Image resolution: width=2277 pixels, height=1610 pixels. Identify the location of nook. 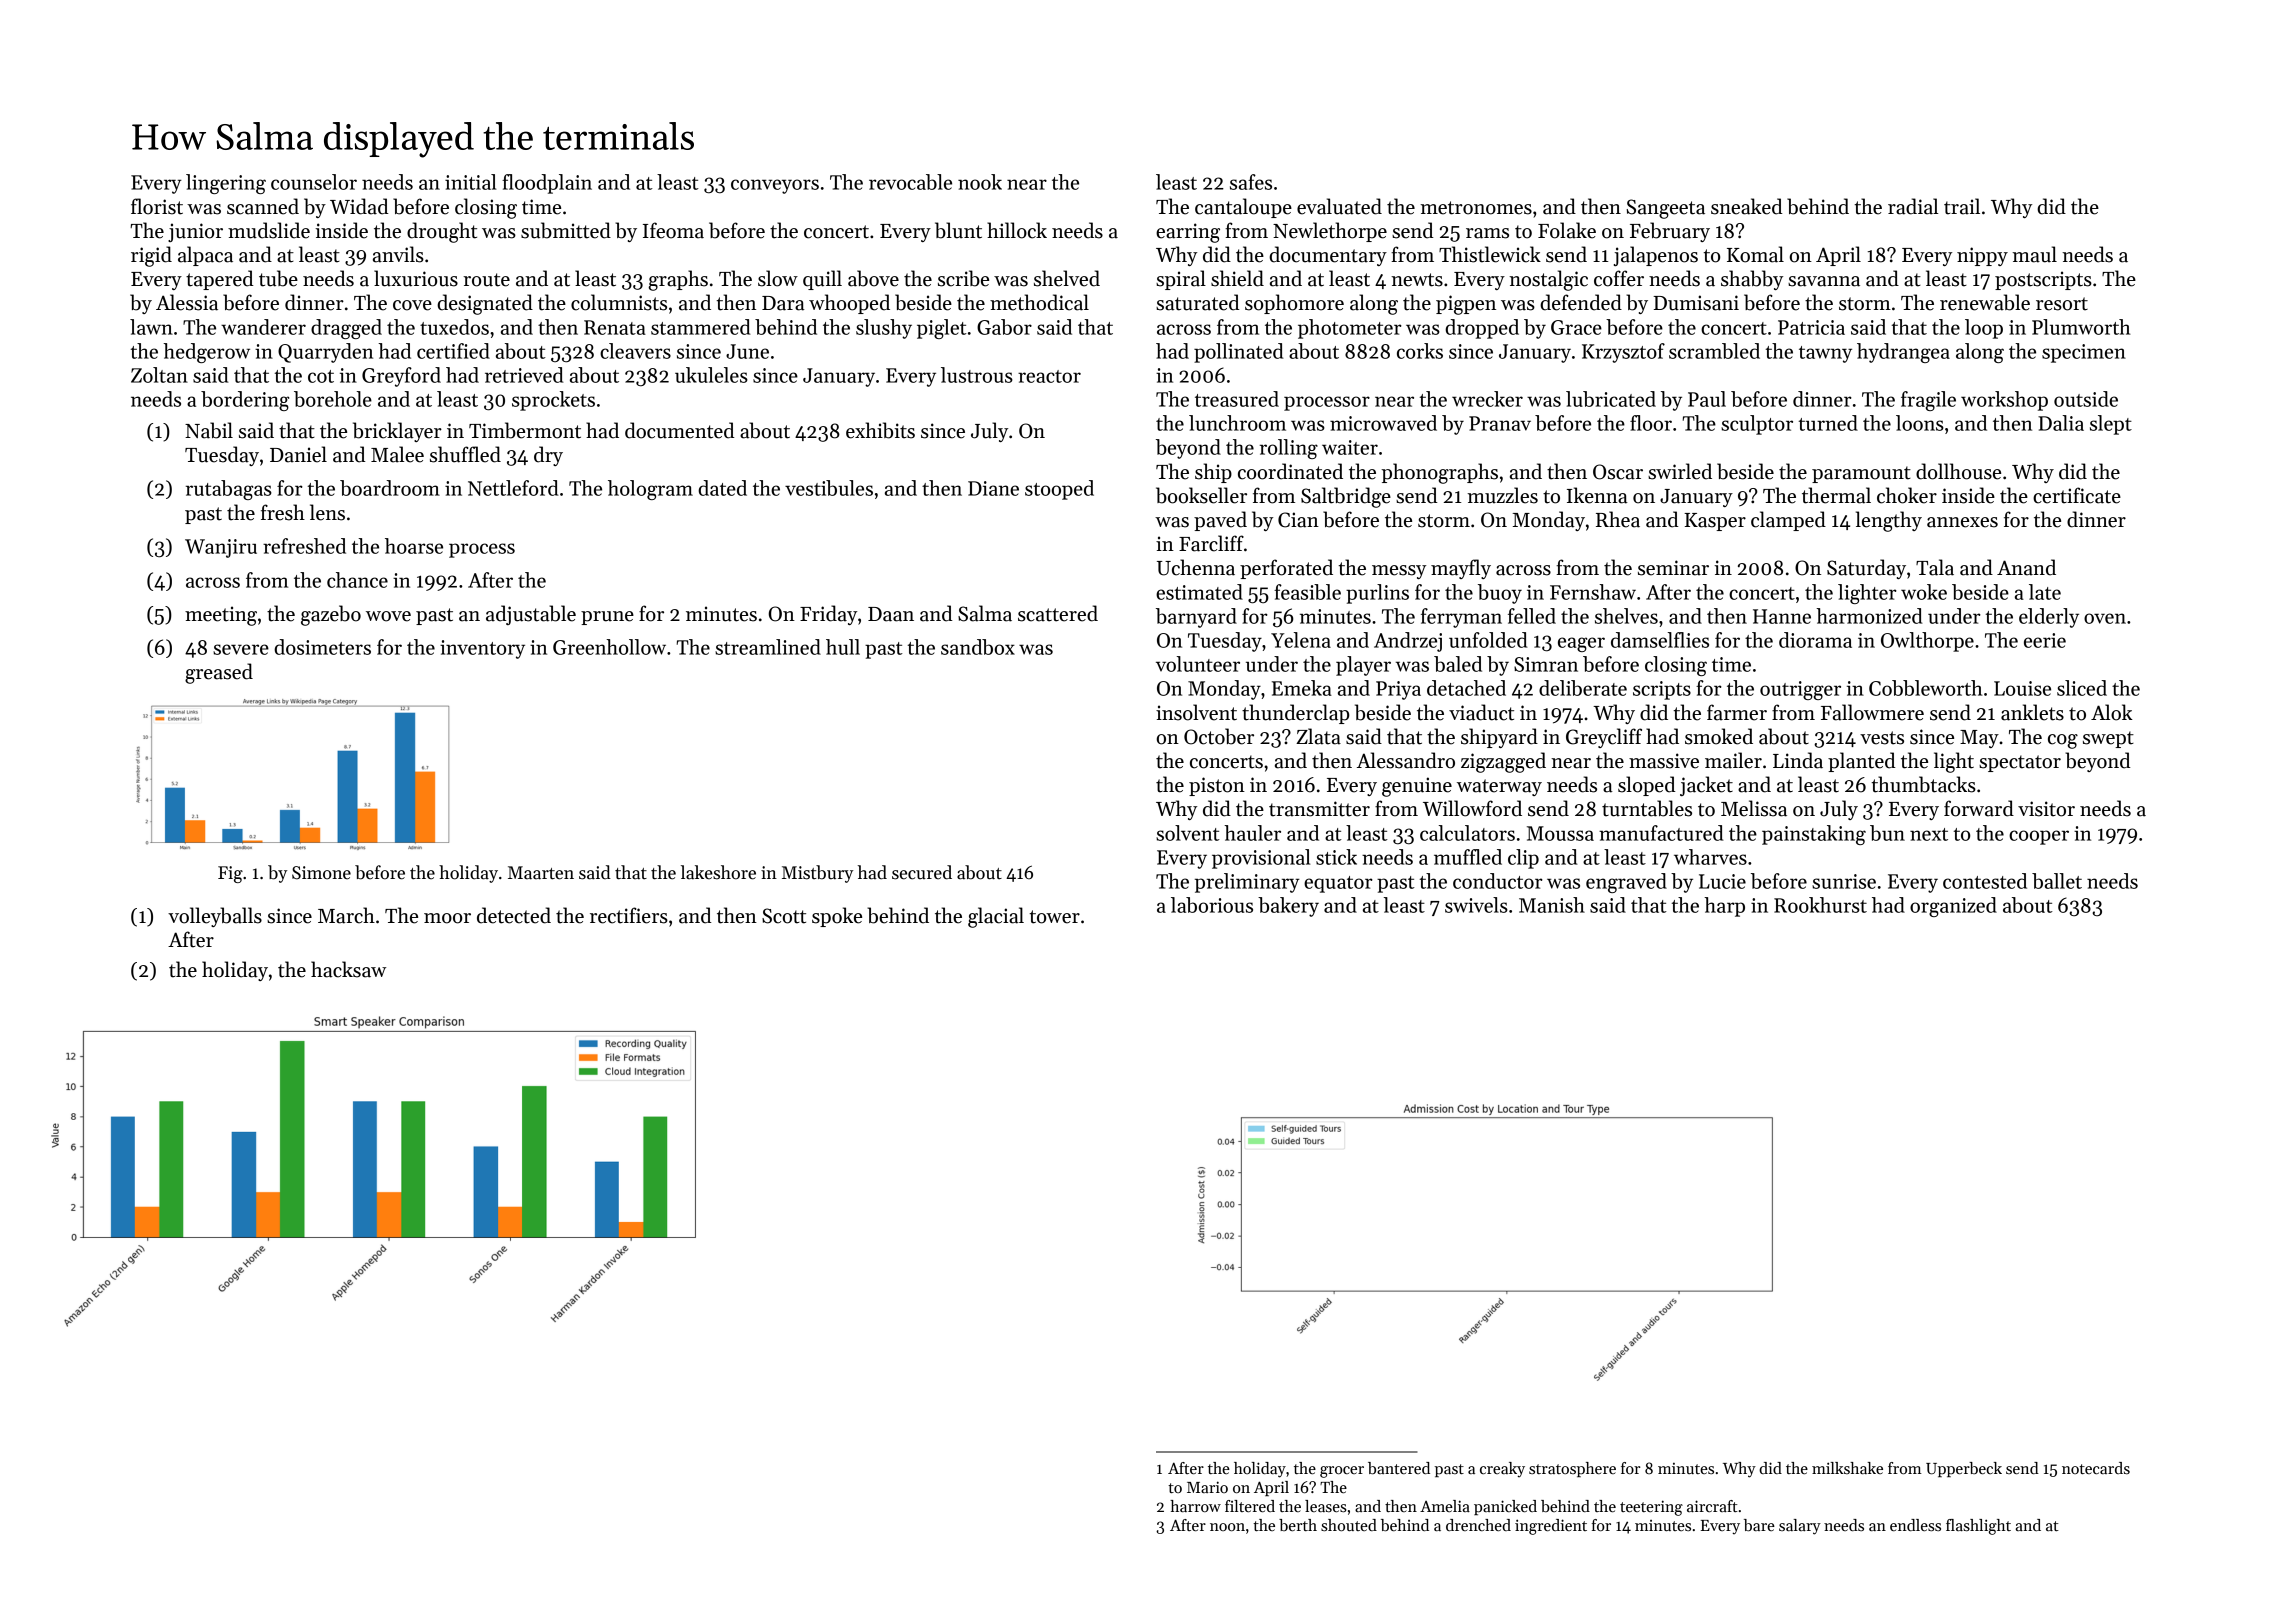
(980, 182).
